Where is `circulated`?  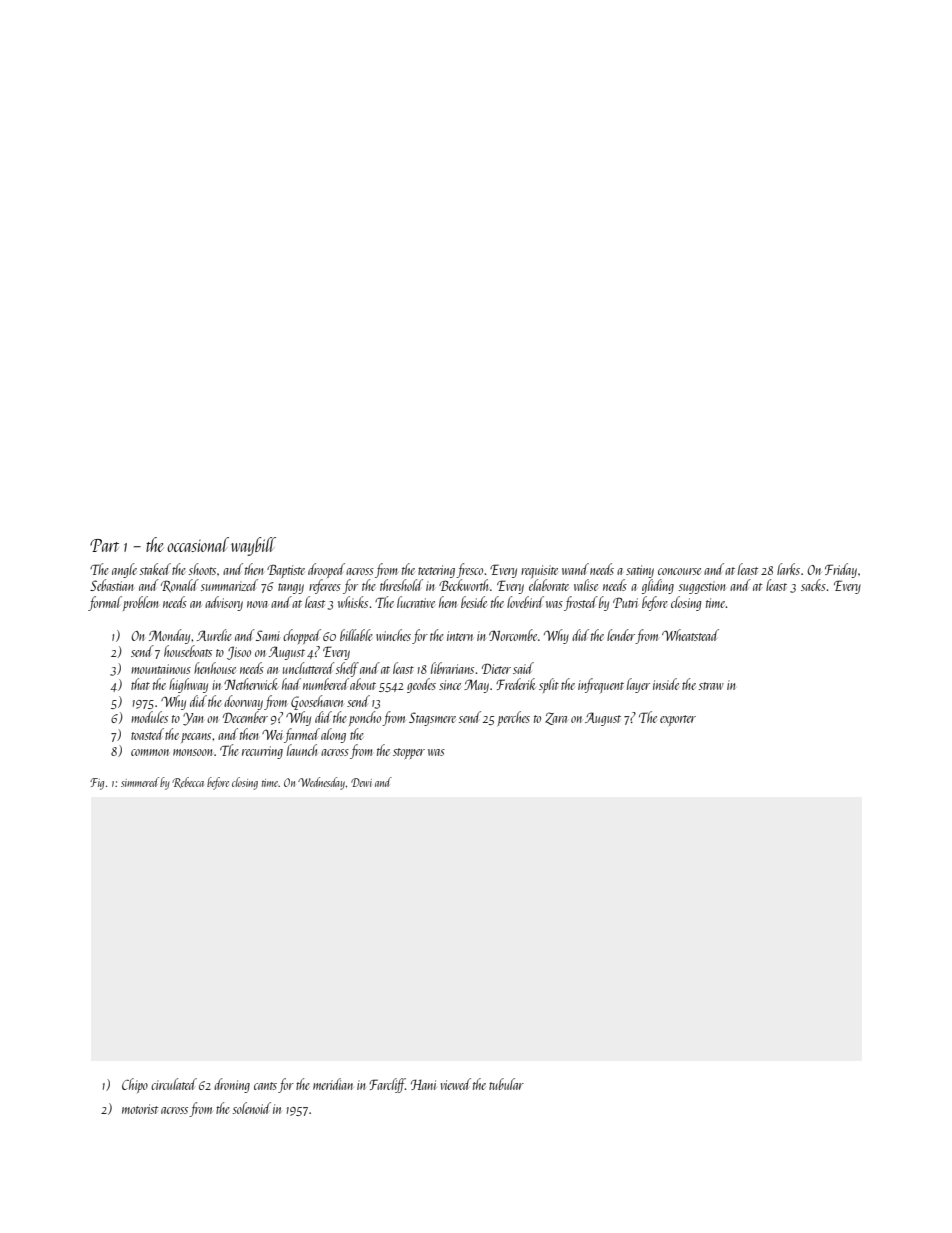 circulated is located at coordinates (174, 1084).
